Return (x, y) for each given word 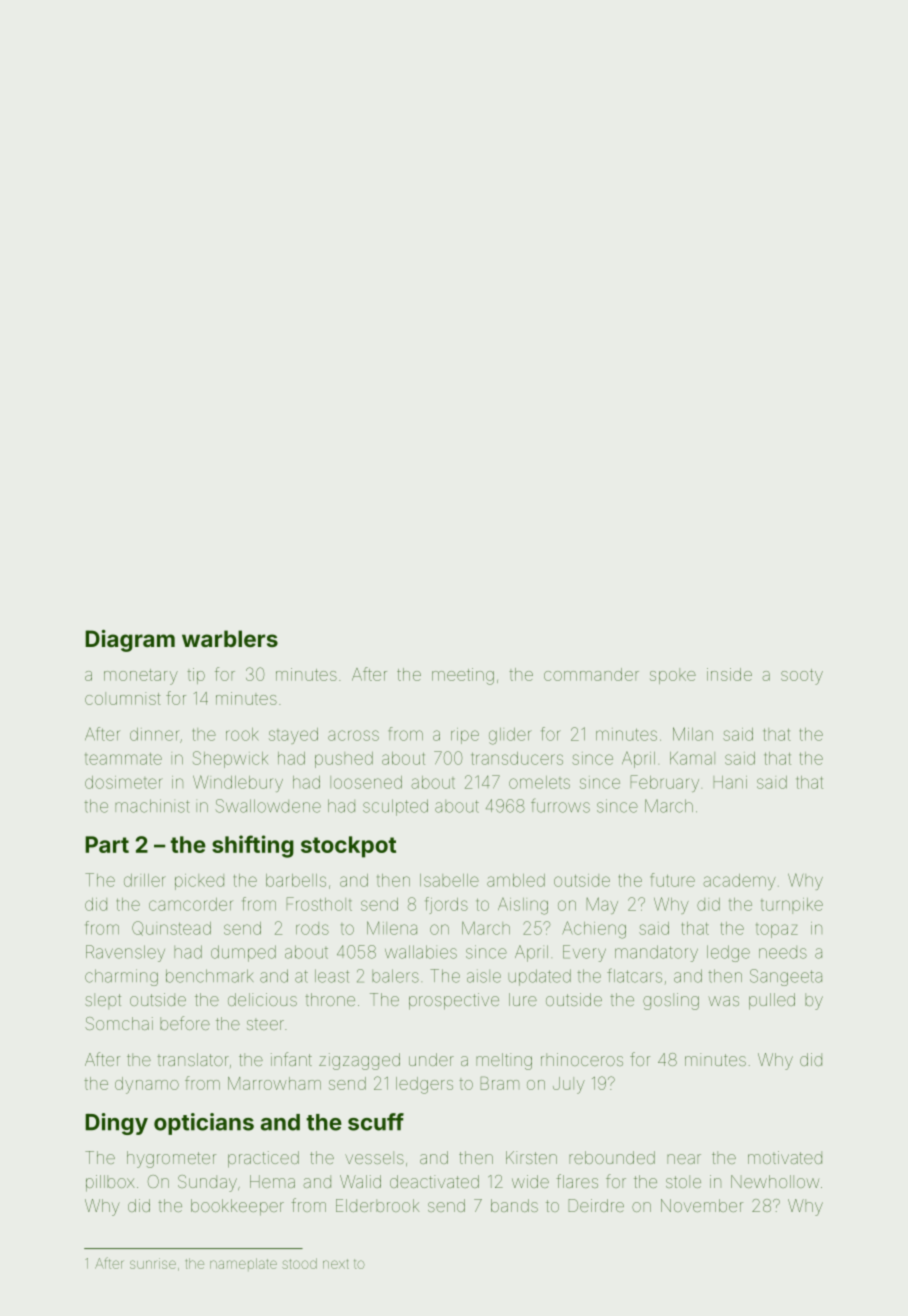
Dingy (116, 1124)
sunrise (153, 1263)
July (569, 1085)
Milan (693, 734)
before (185, 1023)
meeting (463, 676)
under (431, 1059)
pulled (772, 1001)
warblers (230, 638)
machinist (152, 806)
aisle (484, 976)
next (336, 1264)
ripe (465, 736)
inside (729, 674)
